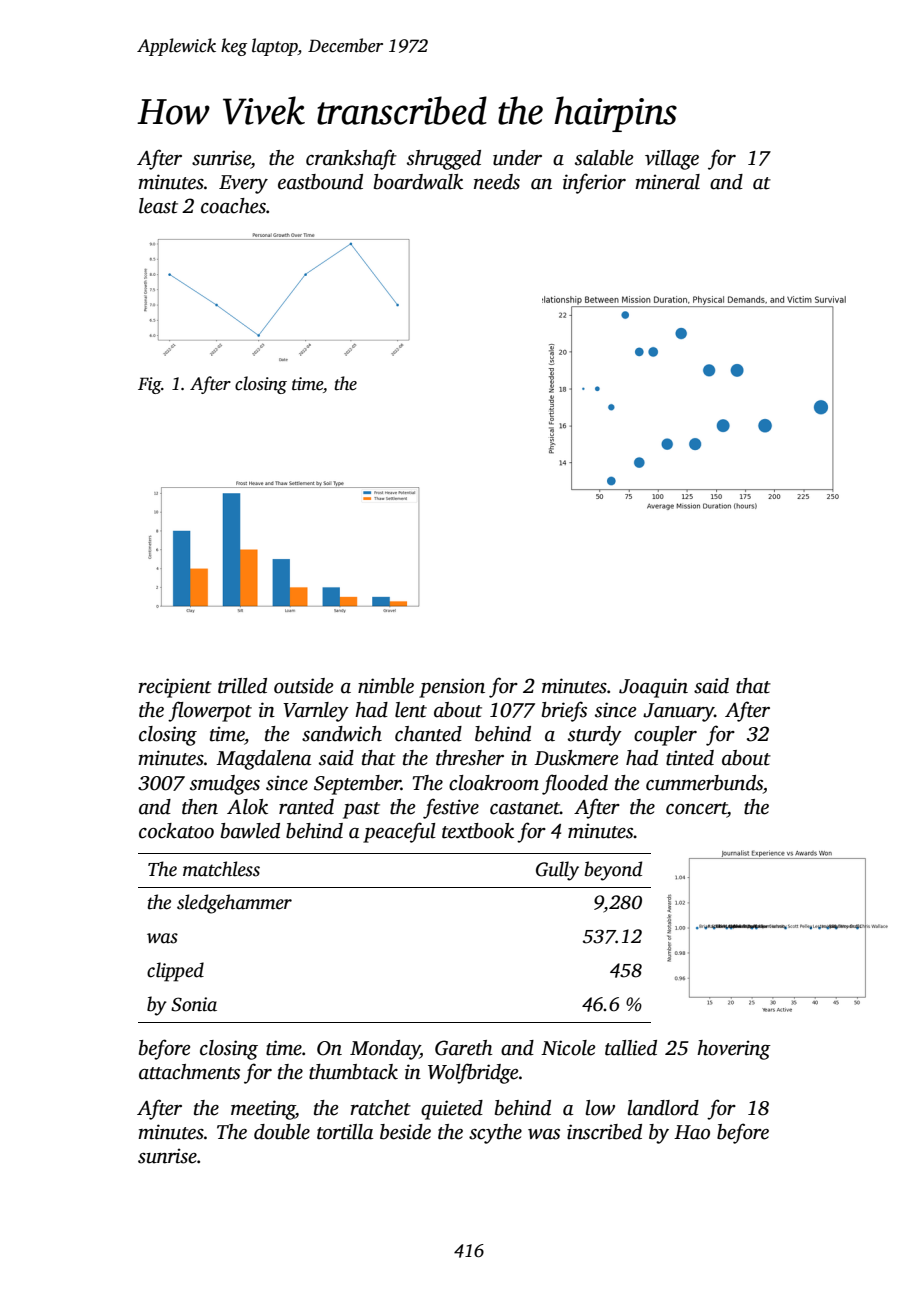  Describe the element at coordinates (557, 871) in the screenshot. I see `Gully` at that location.
